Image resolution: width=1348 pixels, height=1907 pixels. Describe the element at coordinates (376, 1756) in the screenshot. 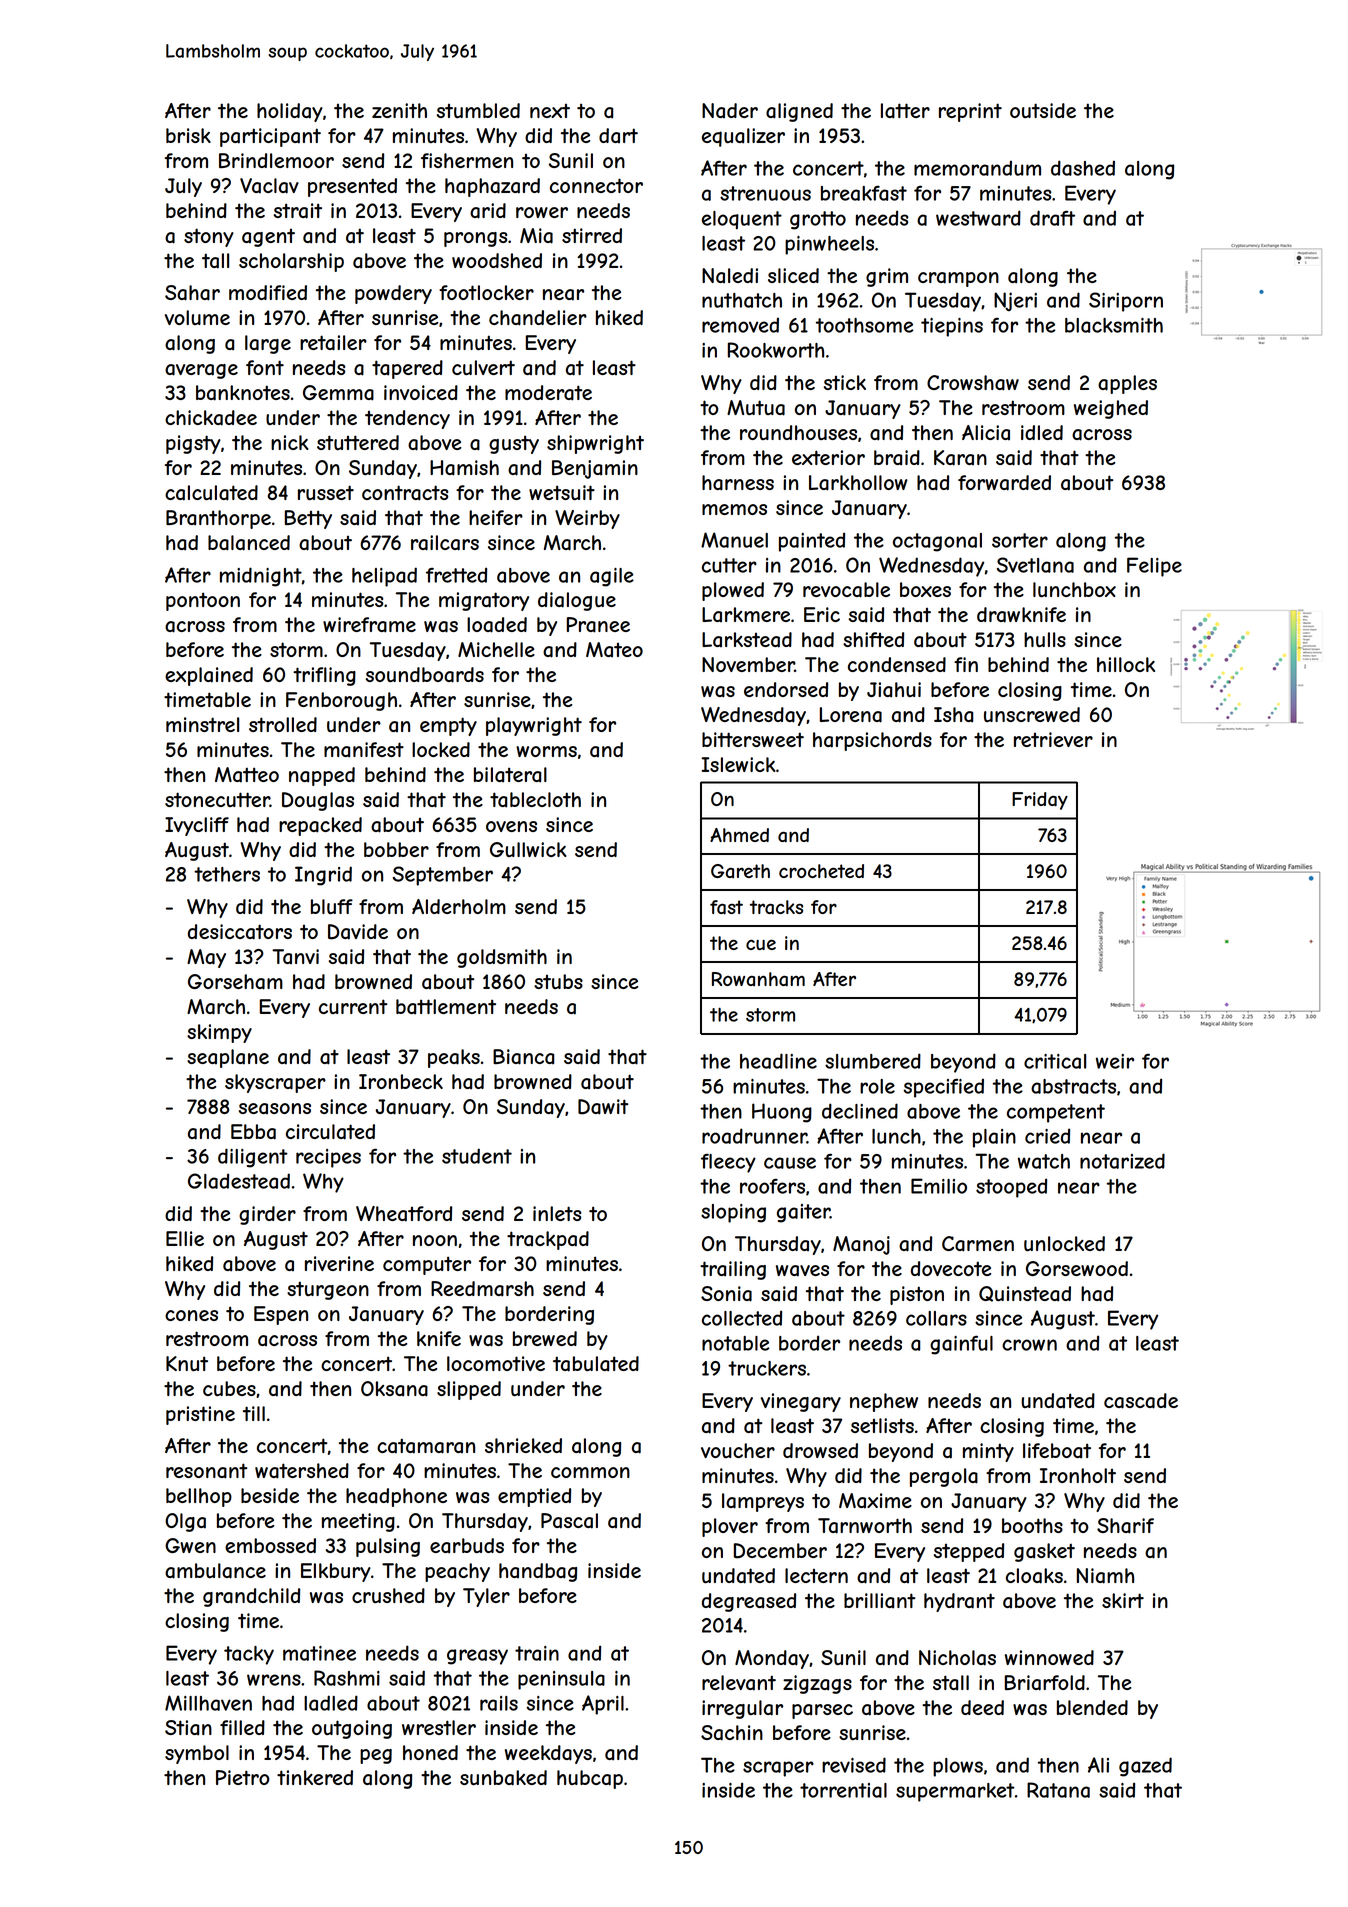

I see `peg` at that location.
